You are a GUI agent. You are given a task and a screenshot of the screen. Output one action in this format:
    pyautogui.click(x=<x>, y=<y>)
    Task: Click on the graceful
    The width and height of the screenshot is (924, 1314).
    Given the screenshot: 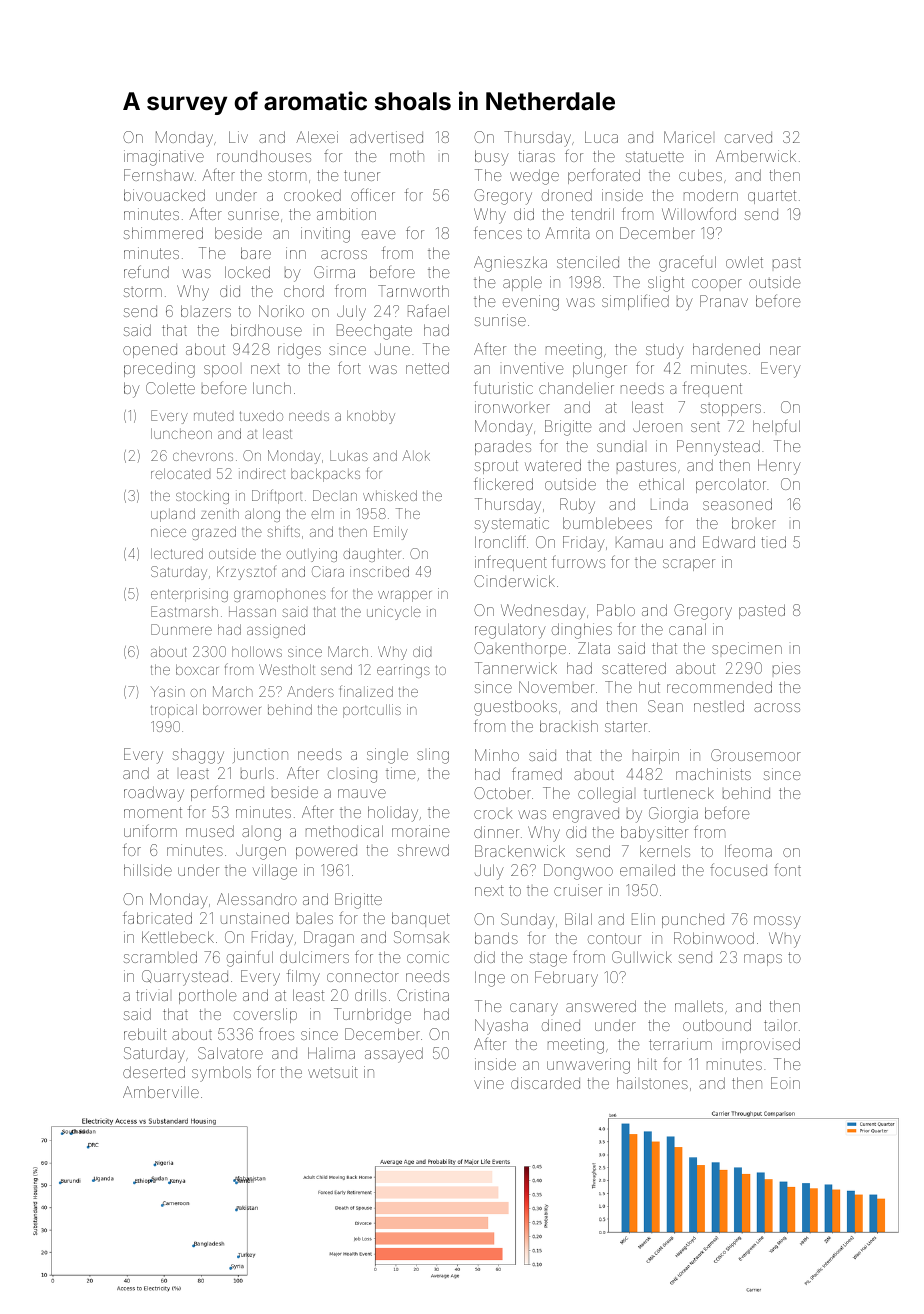 What is the action you would take?
    pyautogui.click(x=687, y=263)
